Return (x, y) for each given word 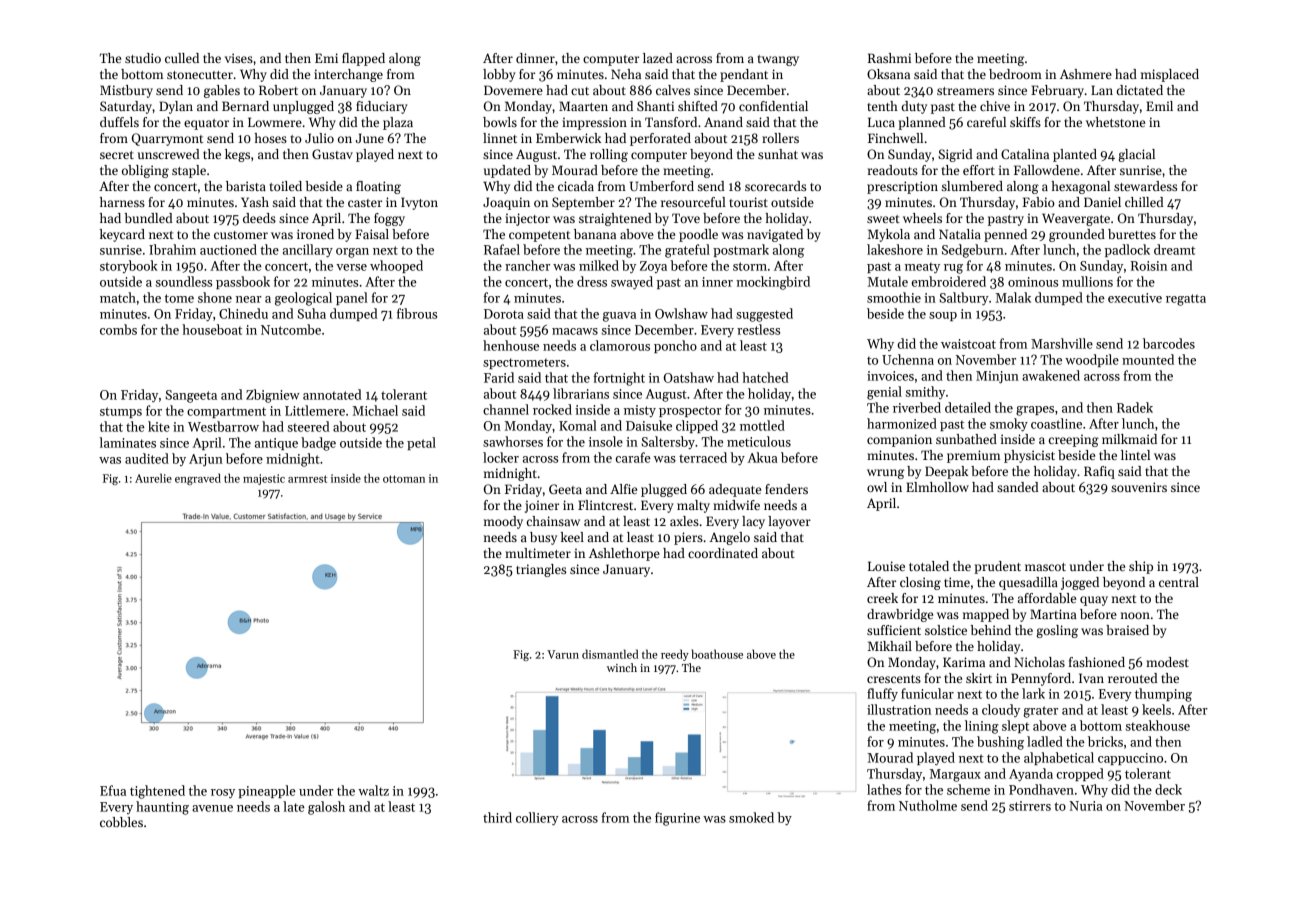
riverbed (917, 407)
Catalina (1025, 154)
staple (189, 171)
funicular (927, 693)
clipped (697, 426)
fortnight (619, 379)
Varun (563, 654)
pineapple (267, 791)
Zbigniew (273, 396)
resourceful (693, 202)
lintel (1135, 455)
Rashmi (889, 58)
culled (182, 58)
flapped (363, 59)
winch (622, 667)
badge (318, 444)
